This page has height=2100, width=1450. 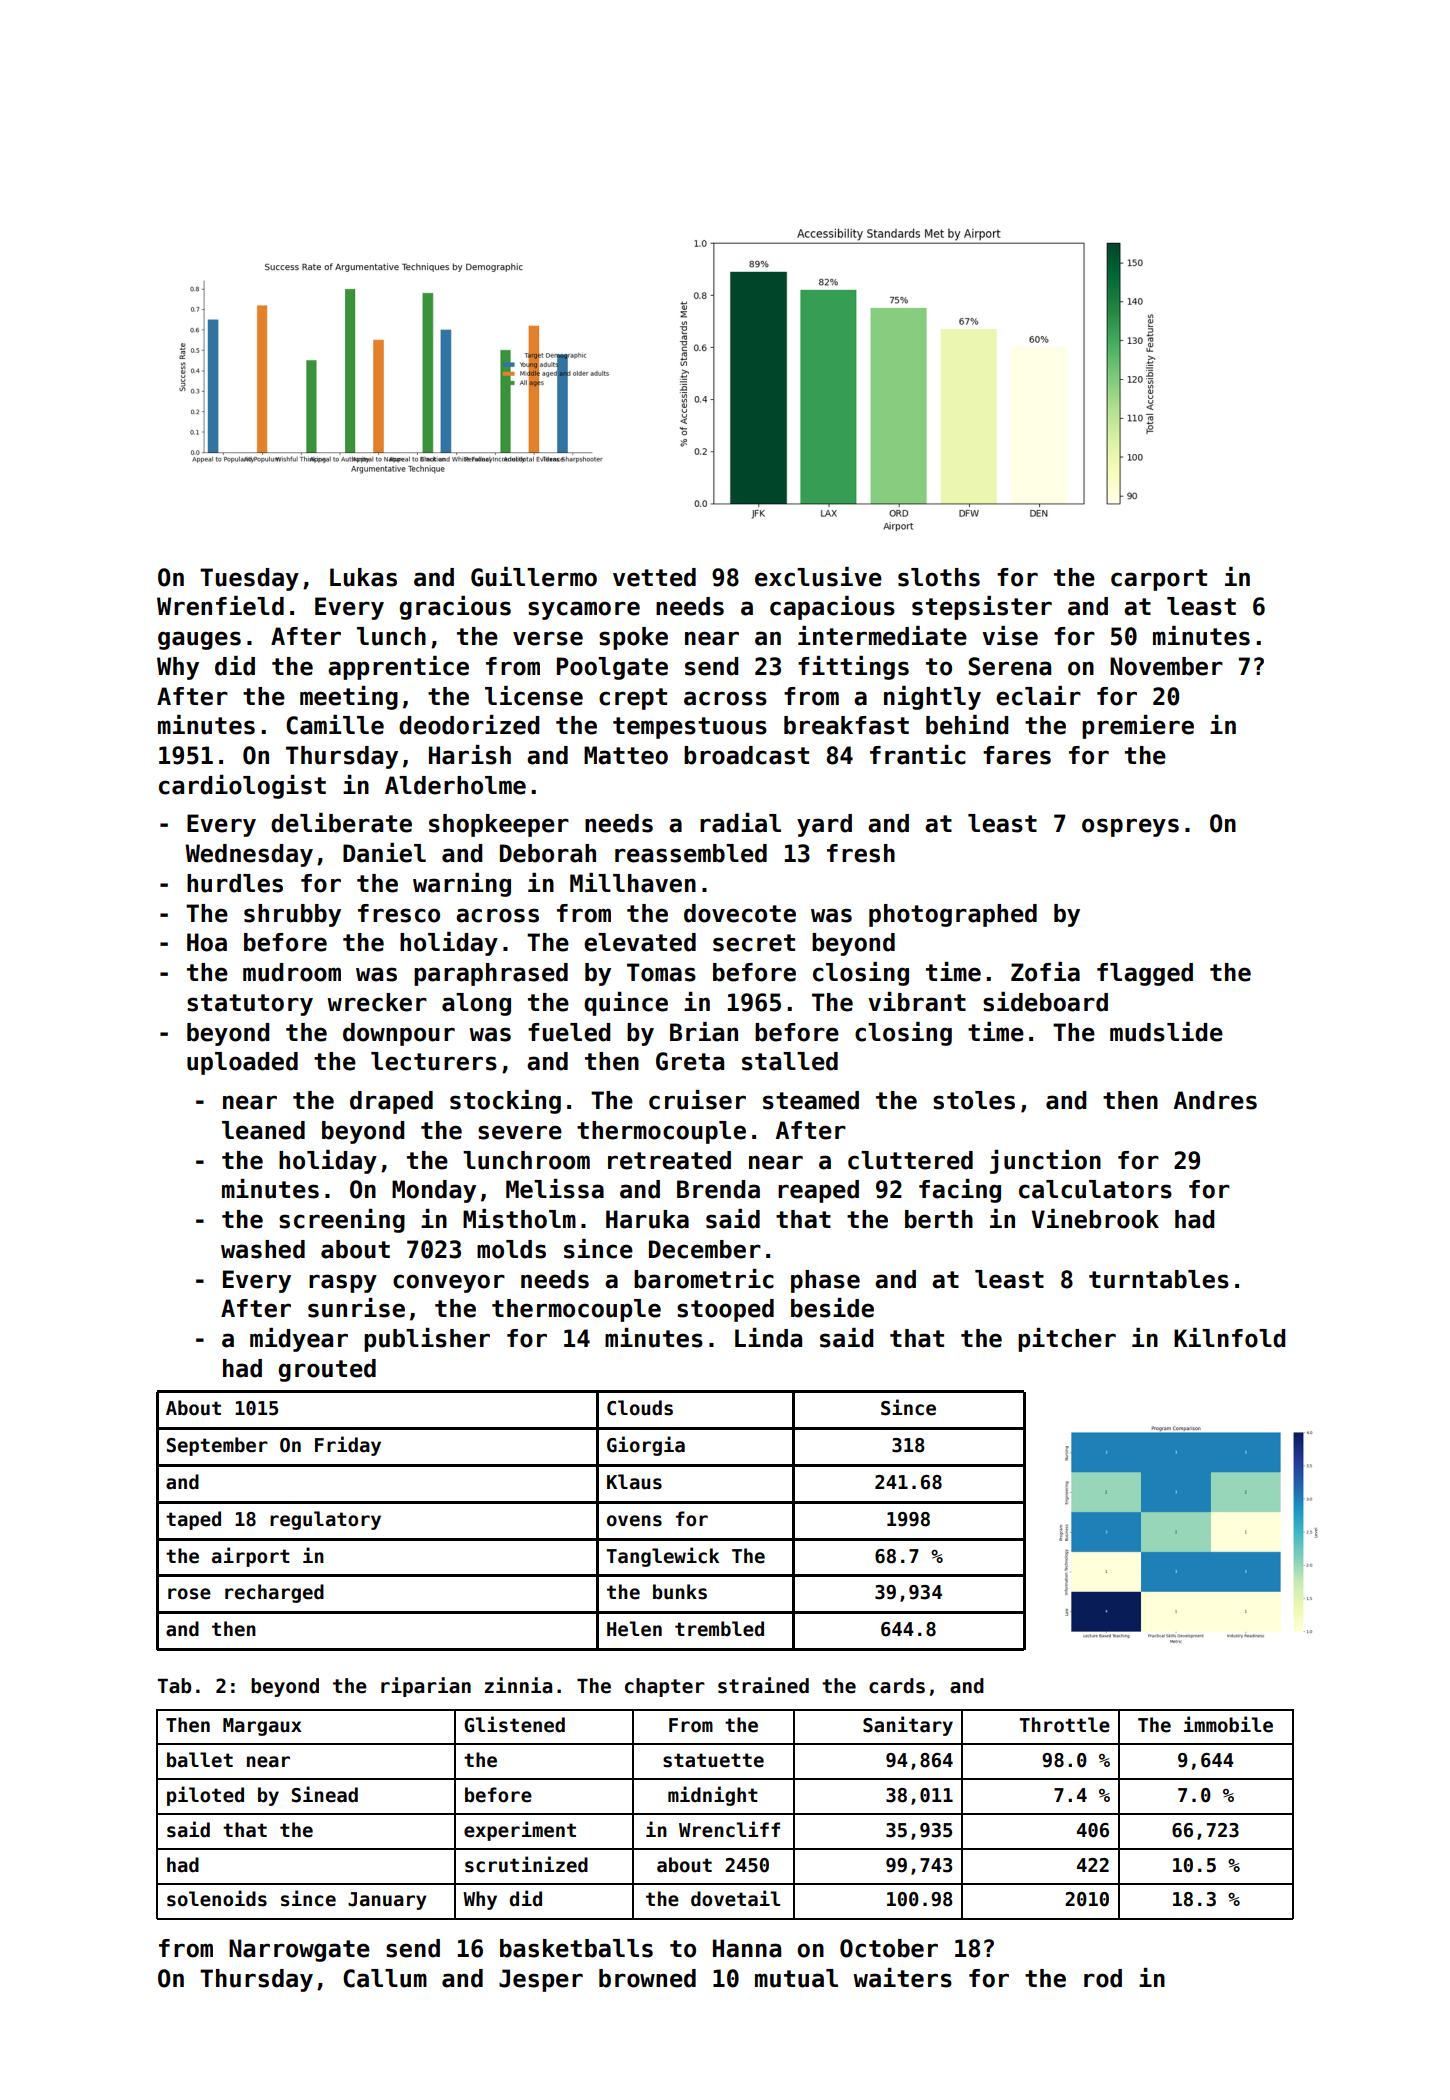 What do you see at coordinates (189, 1594) in the page?
I see `rose` at bounding box center [189, 1594].
